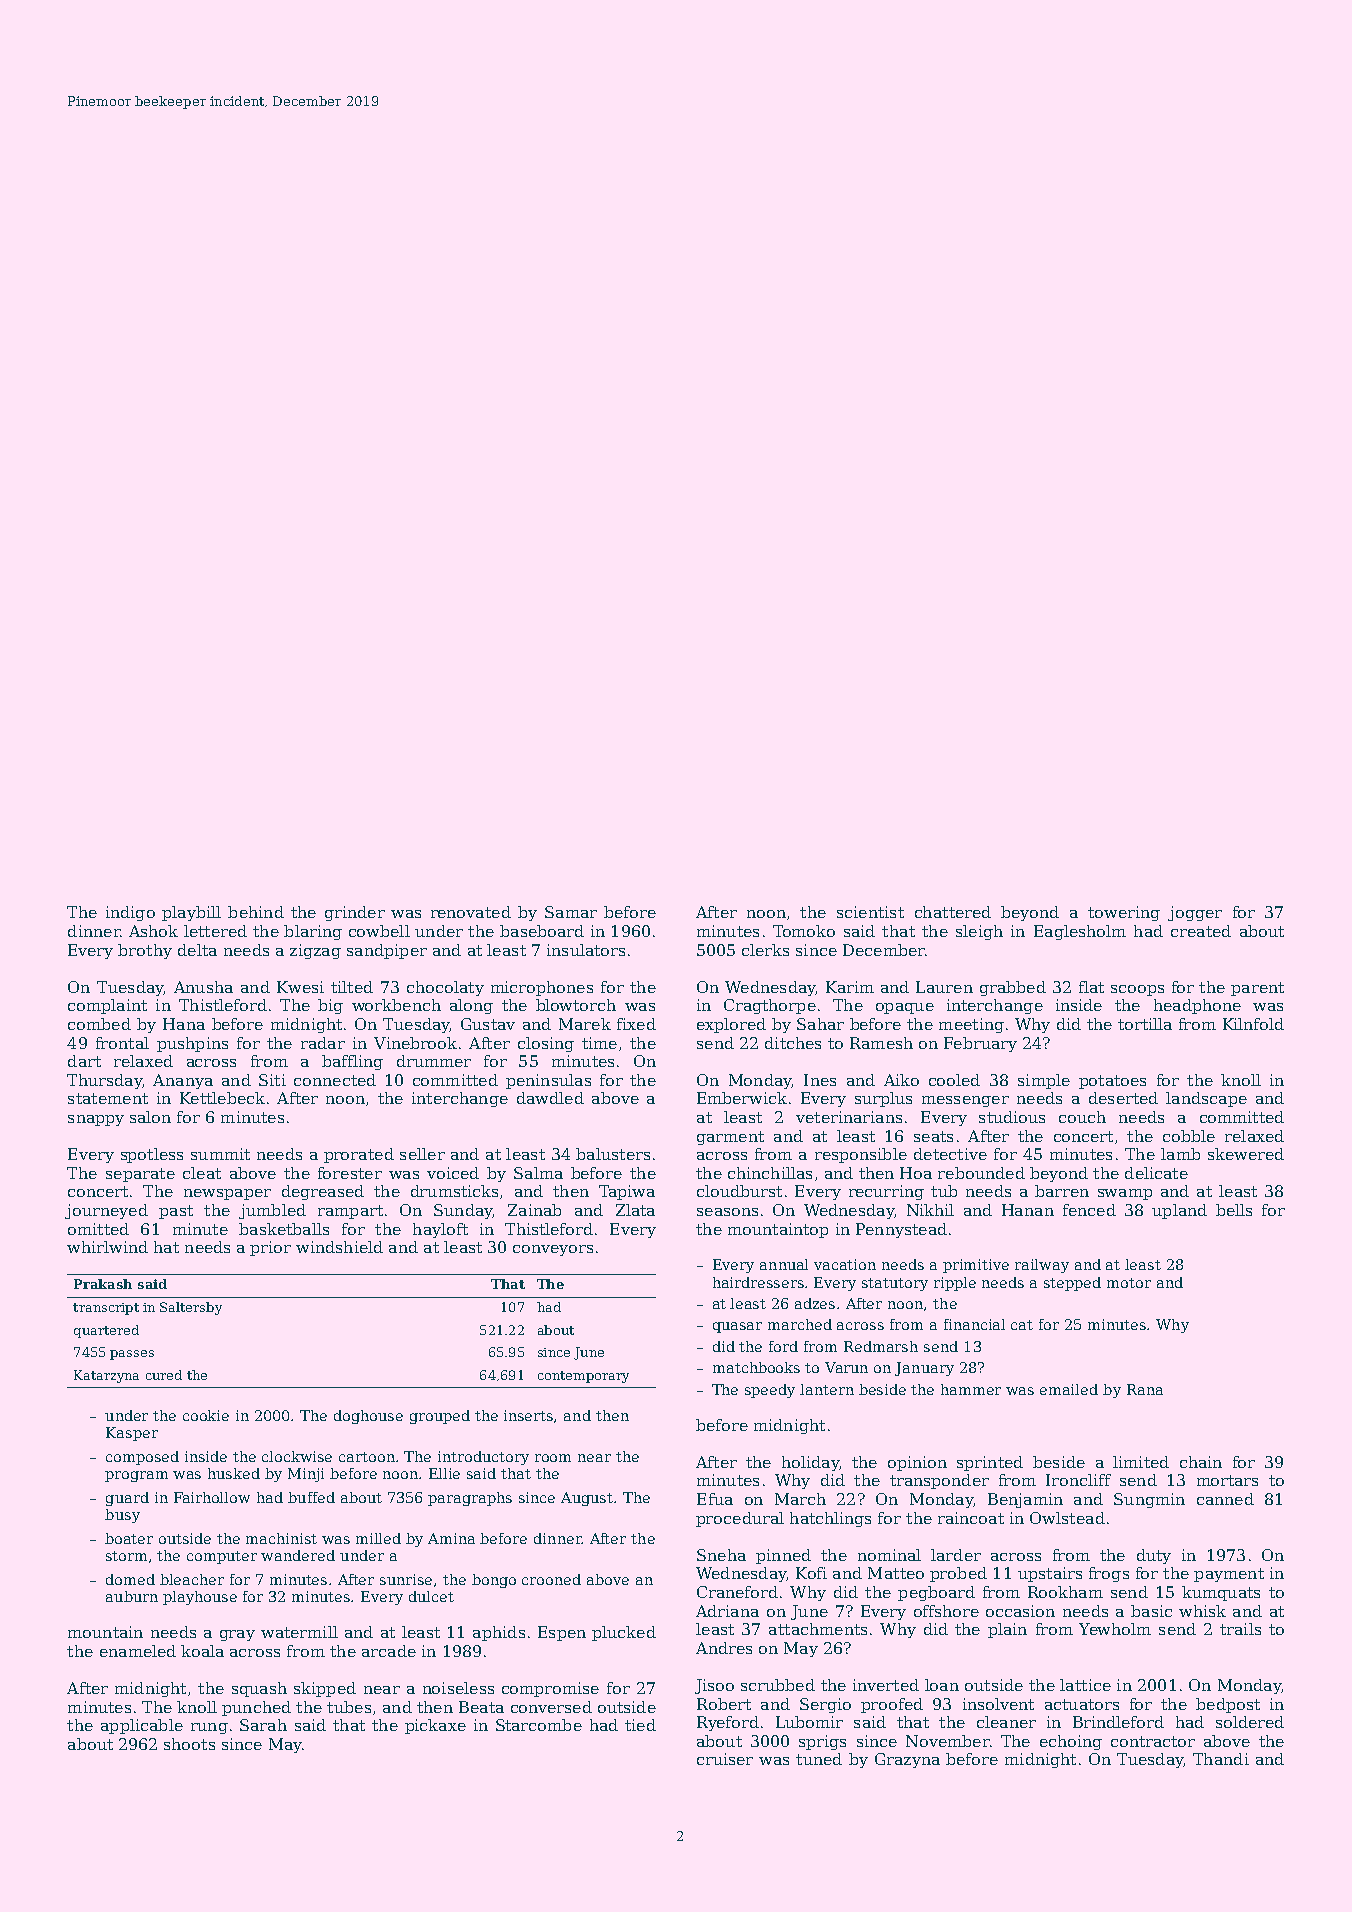 The height and width of the document is (1912, 1352). I want to click on cured, so click(164, 1375).
